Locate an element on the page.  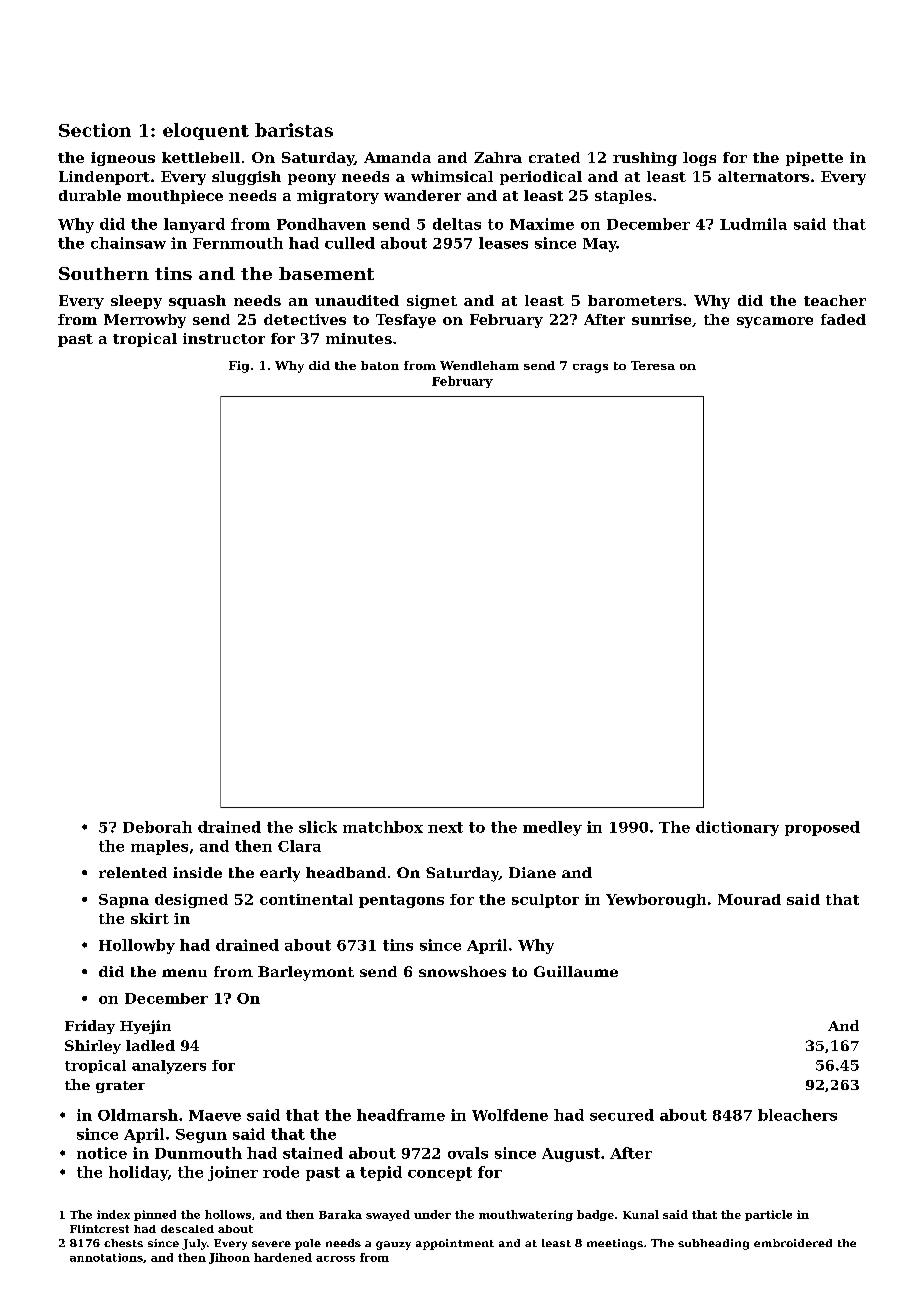
Wendleham is located at coordinates (479, 365).
